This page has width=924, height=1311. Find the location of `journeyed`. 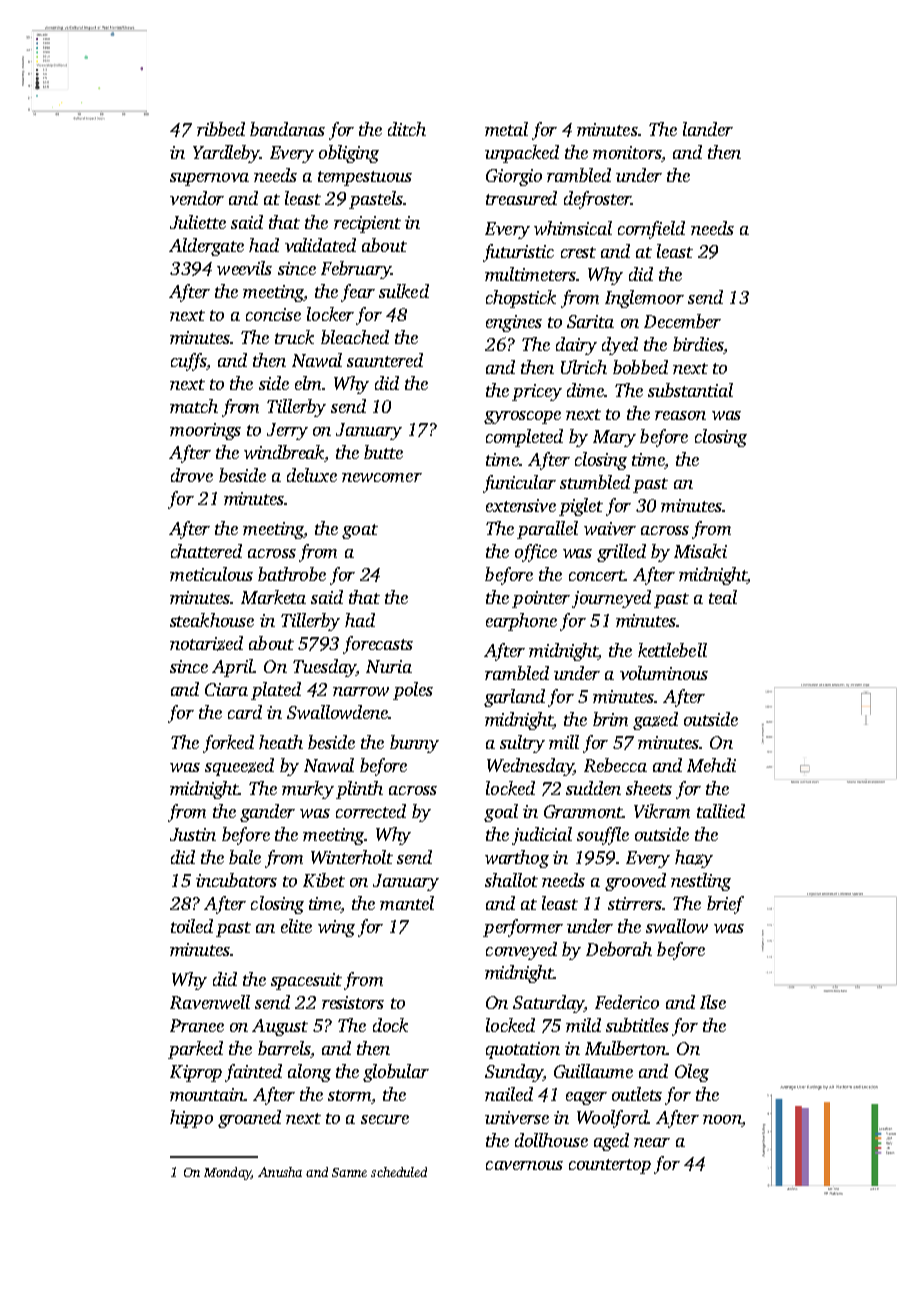

journeyed is located at coordinates (611, 599).
